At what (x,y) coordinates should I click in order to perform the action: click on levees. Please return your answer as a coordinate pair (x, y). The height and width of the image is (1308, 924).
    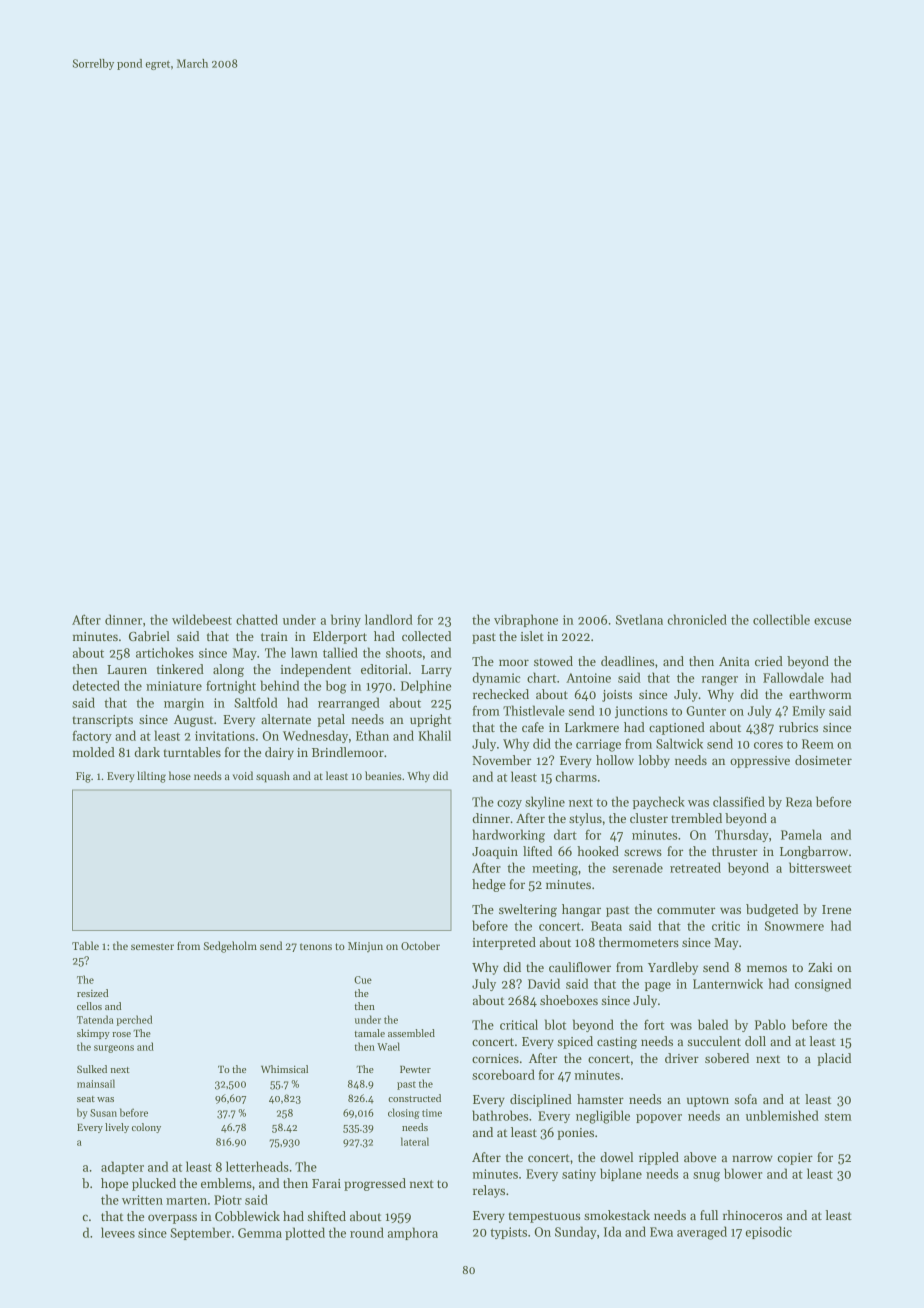
    Looking at the image, I should click on (118, 1232).
